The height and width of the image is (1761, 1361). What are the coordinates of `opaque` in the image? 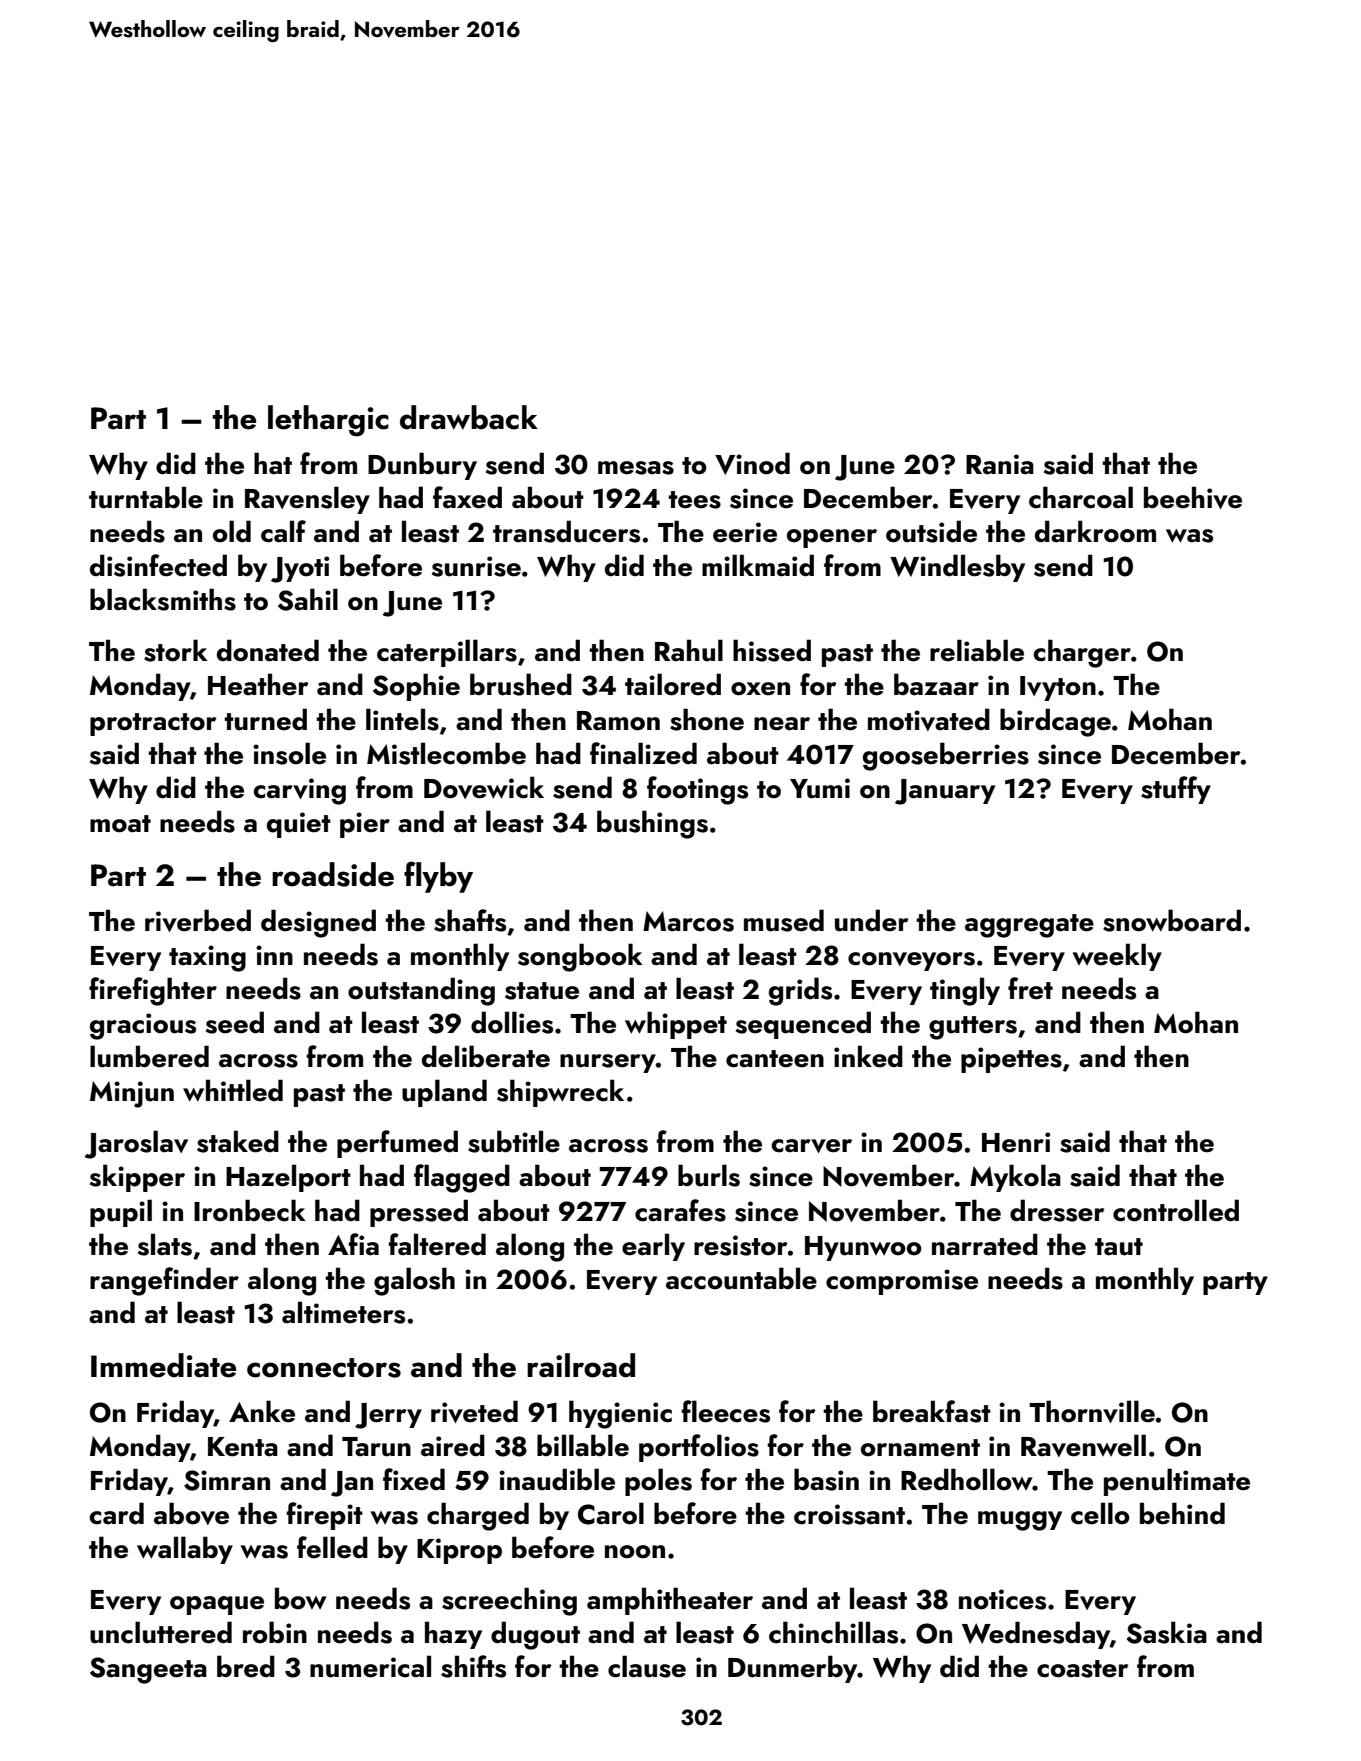 It's located at (217, 1605).
